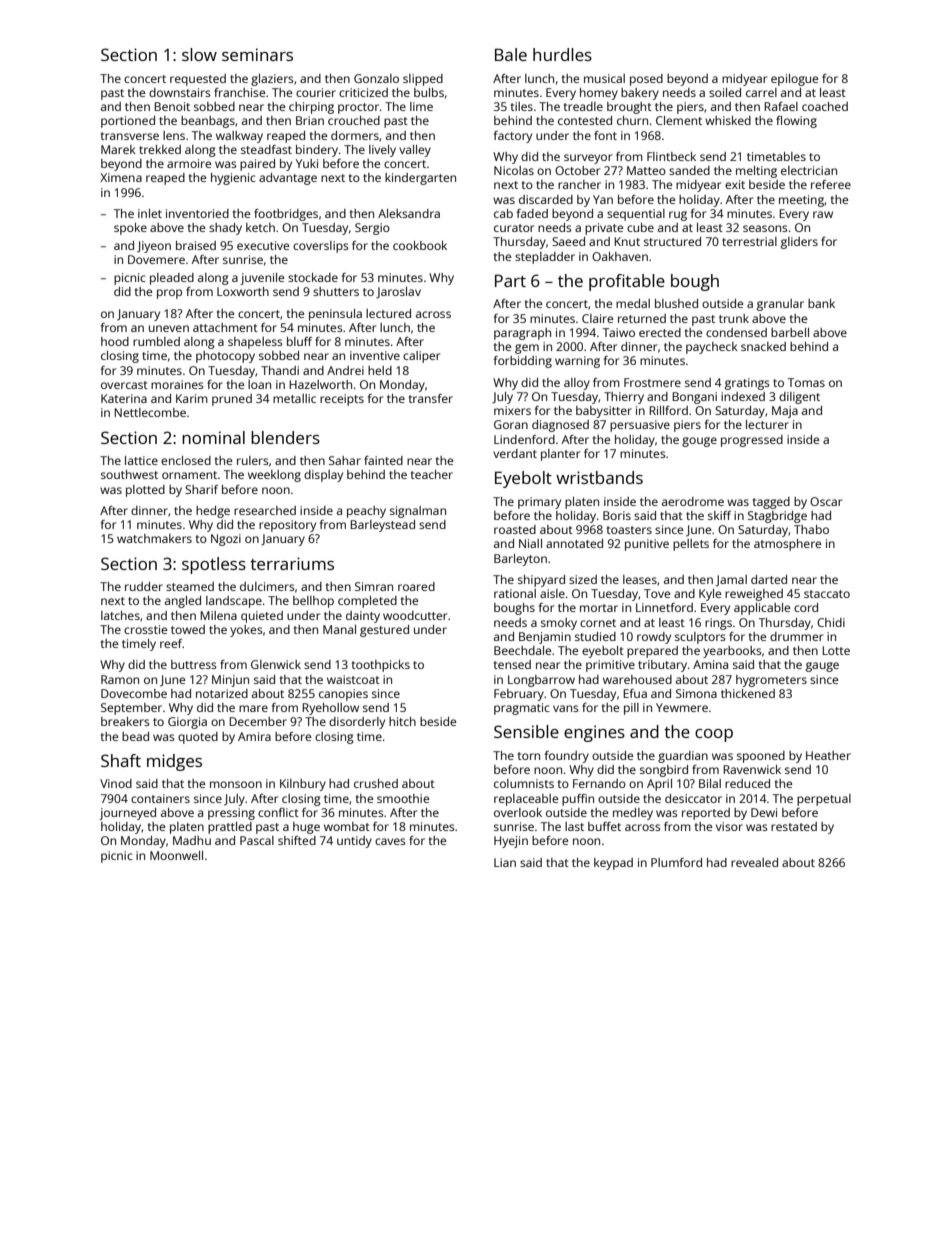 The image size is (952, 1233). What do you see at coordinates (825, 106) in the screenshot?
I see `coached` at bounding box center [825, 106].
